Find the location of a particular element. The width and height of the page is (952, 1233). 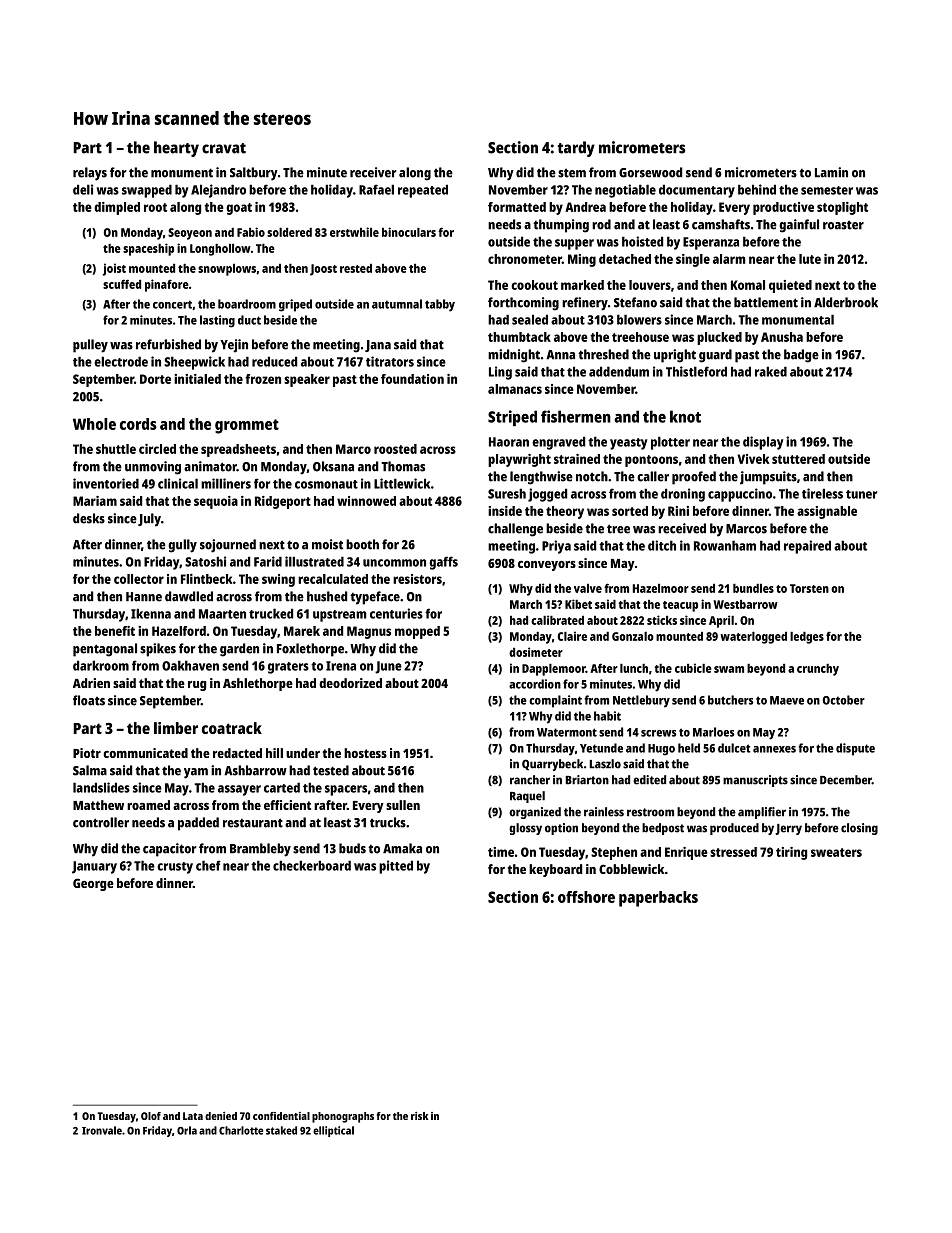

teacup is located at coordinates (680, 606).
